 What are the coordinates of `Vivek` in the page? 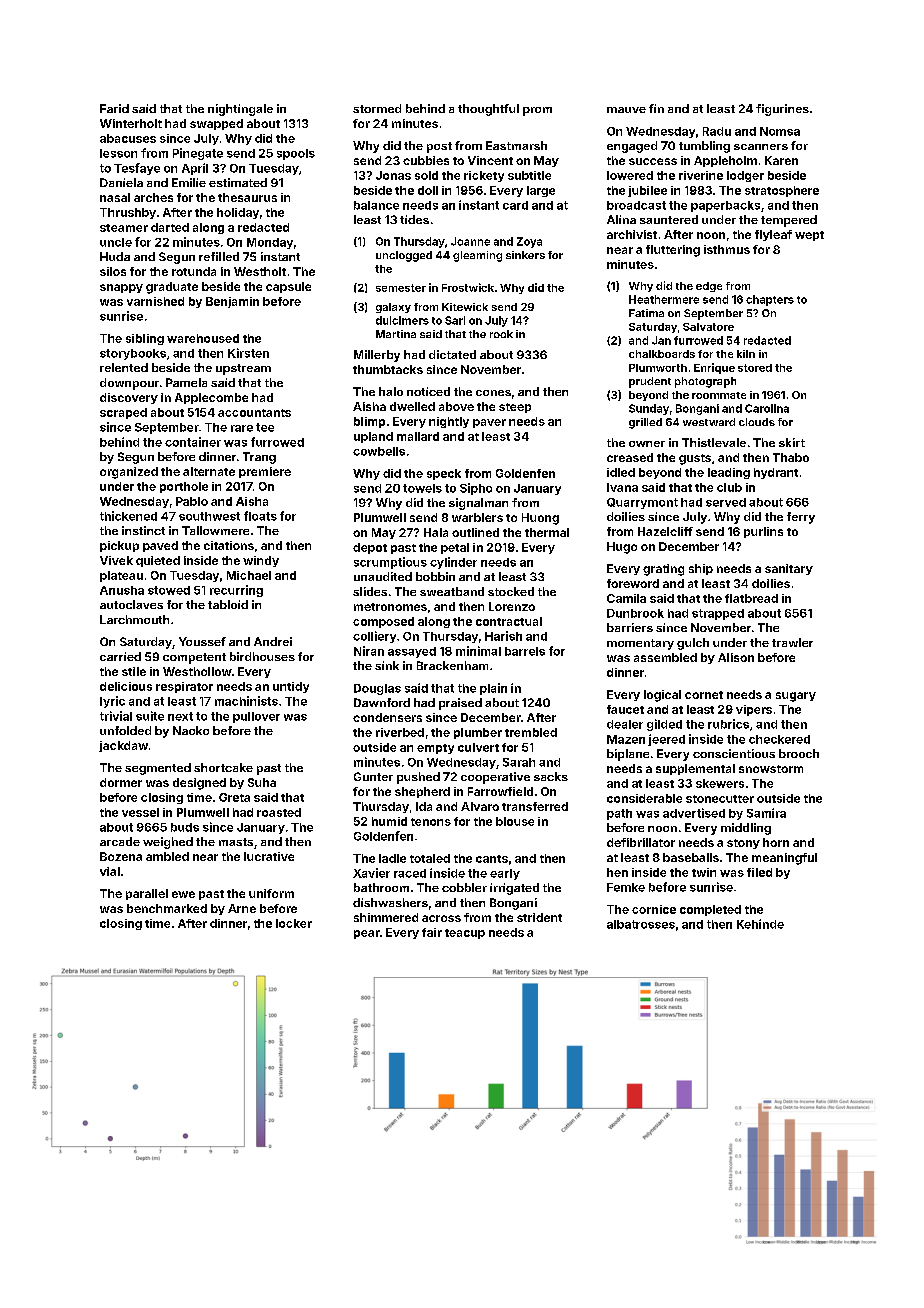 It's located at (116, 560).
